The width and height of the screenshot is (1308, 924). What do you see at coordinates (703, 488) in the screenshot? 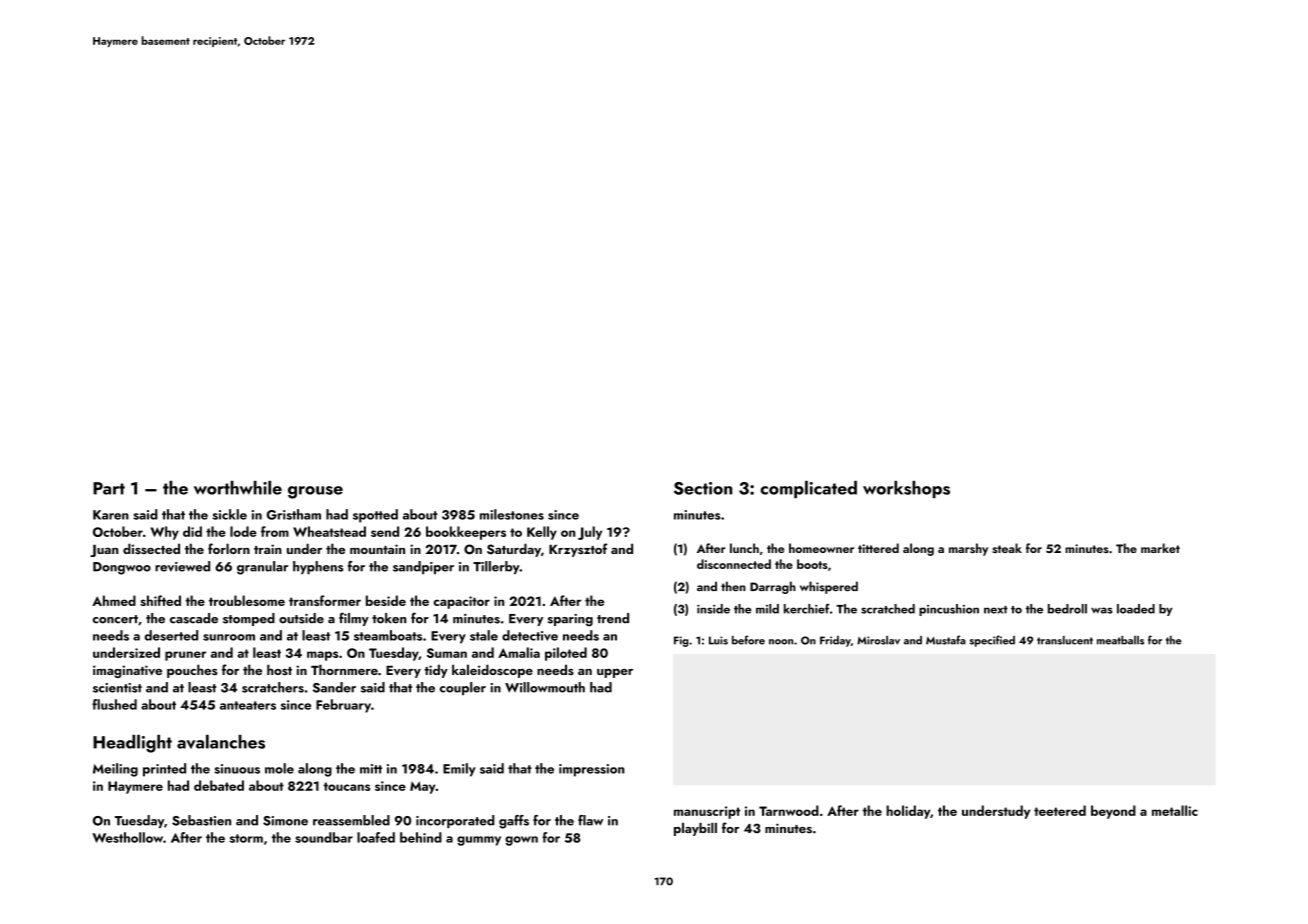
I see `Section` at bounding box center [703, 488].
